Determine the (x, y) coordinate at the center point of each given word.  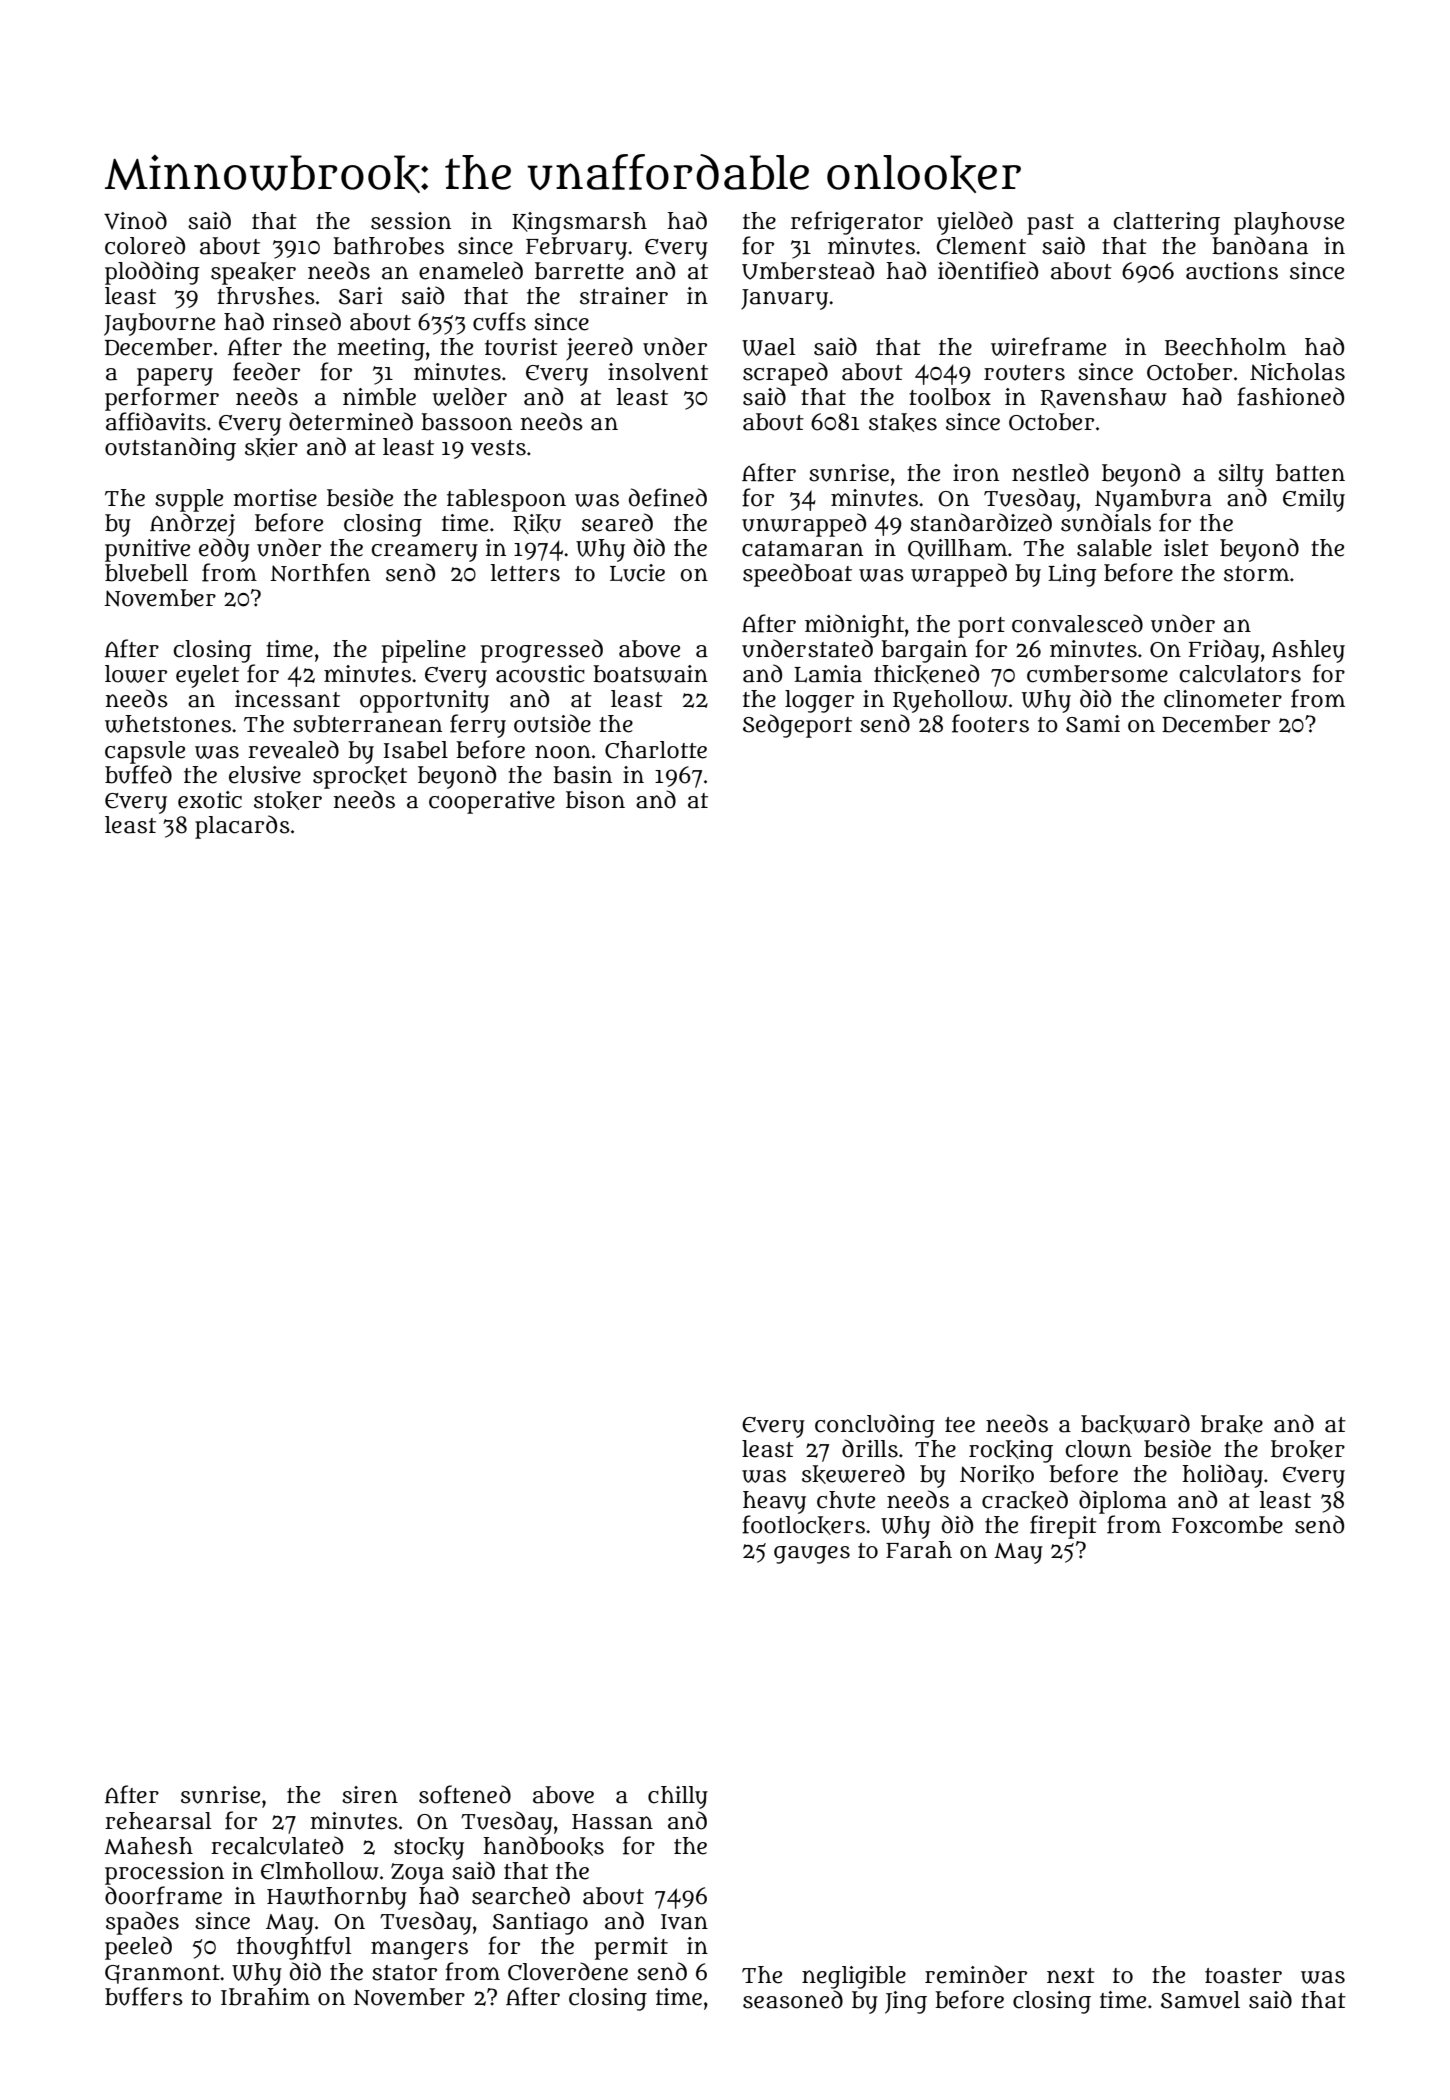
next (1071, 1976)
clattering (1166, 223)
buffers (144, 1996)
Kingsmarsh (579, 223)
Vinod (135, 220)
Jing (906, 2002)
